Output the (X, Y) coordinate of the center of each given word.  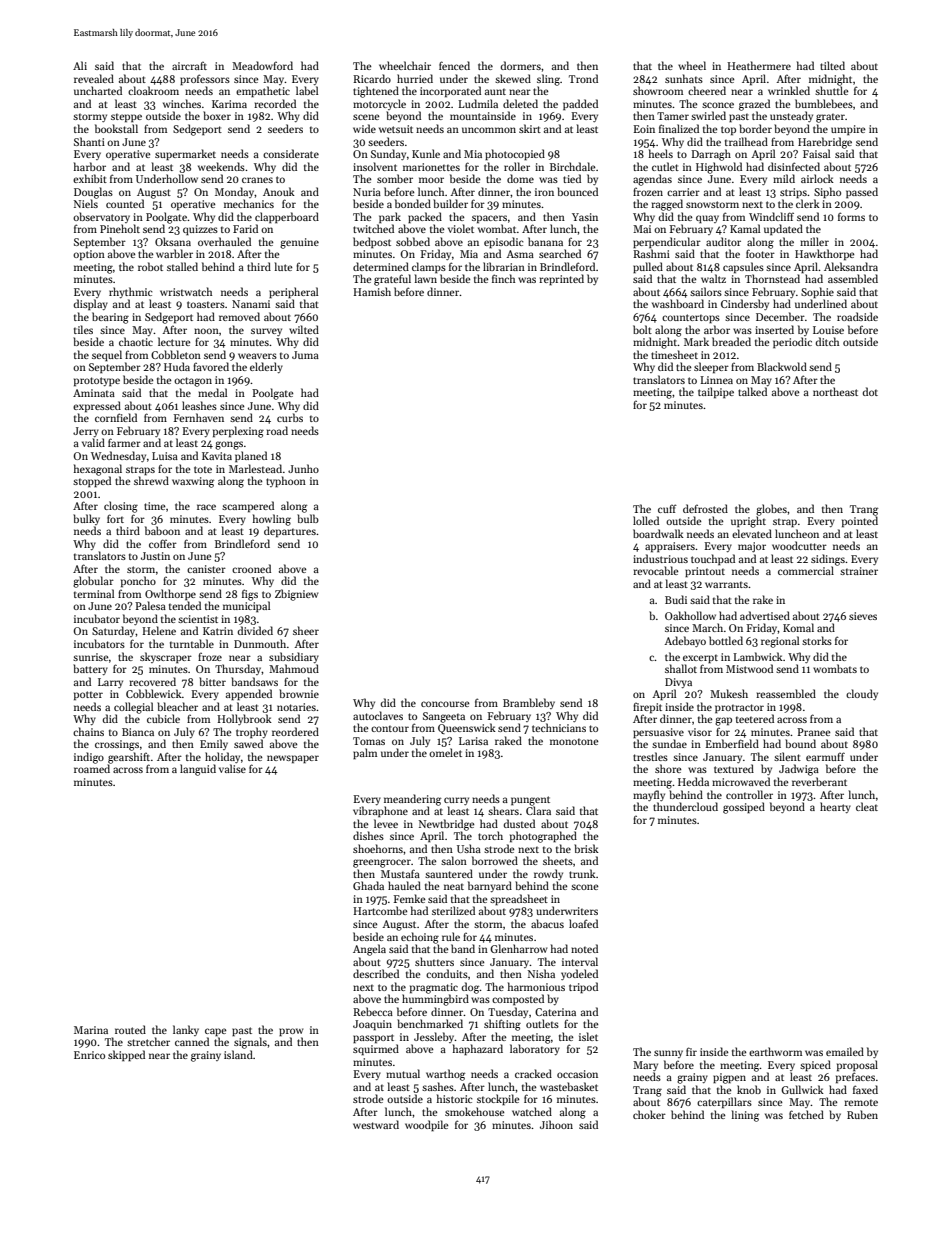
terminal (94, 593)
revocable (656, 570)
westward (376, 1124)
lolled (646, 520)
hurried (415, 78)
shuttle (832, 90)
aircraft (189, 66)
